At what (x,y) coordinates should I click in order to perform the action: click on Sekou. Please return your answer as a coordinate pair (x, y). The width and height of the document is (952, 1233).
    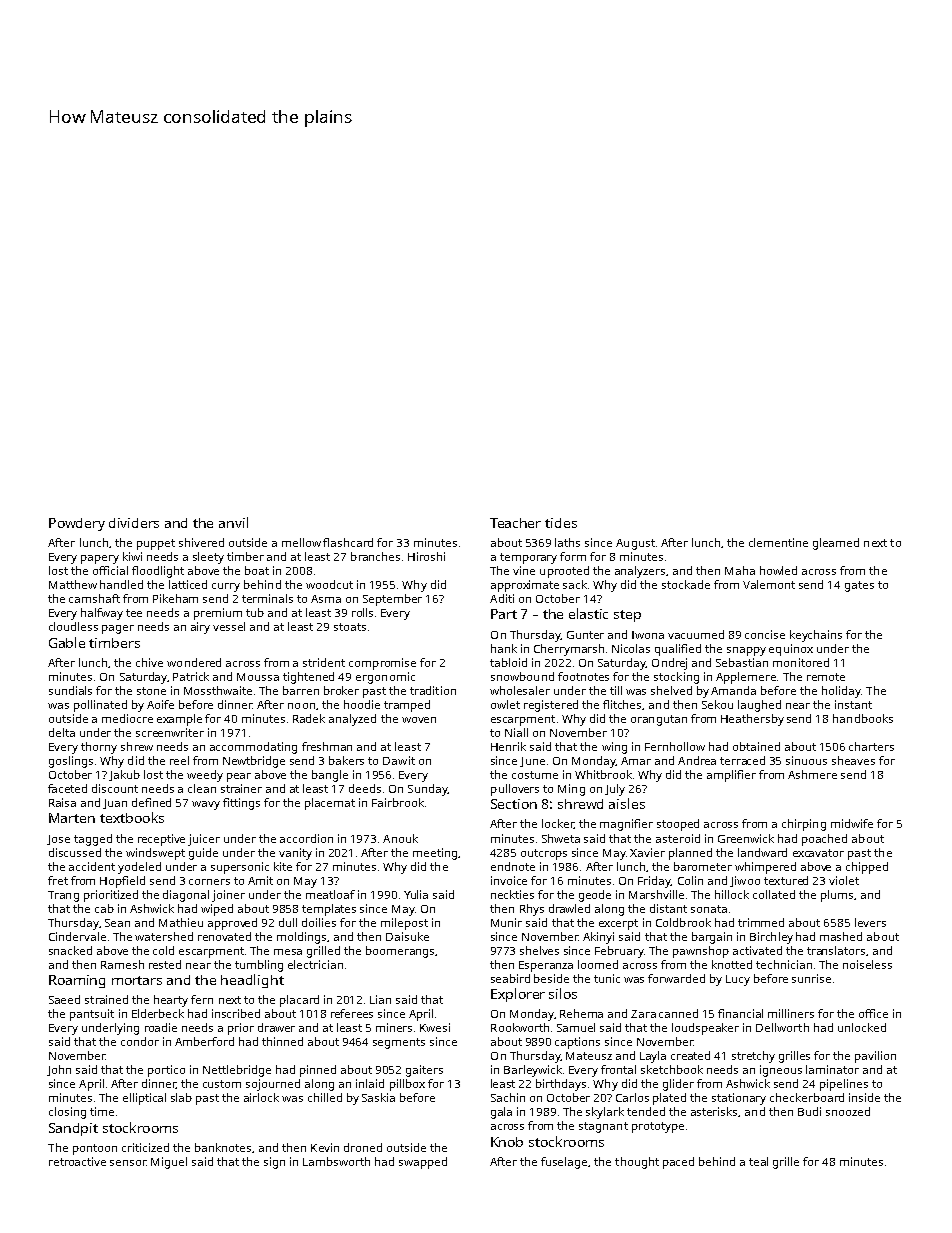
    Looking at the image, I should click on (717, 704).
